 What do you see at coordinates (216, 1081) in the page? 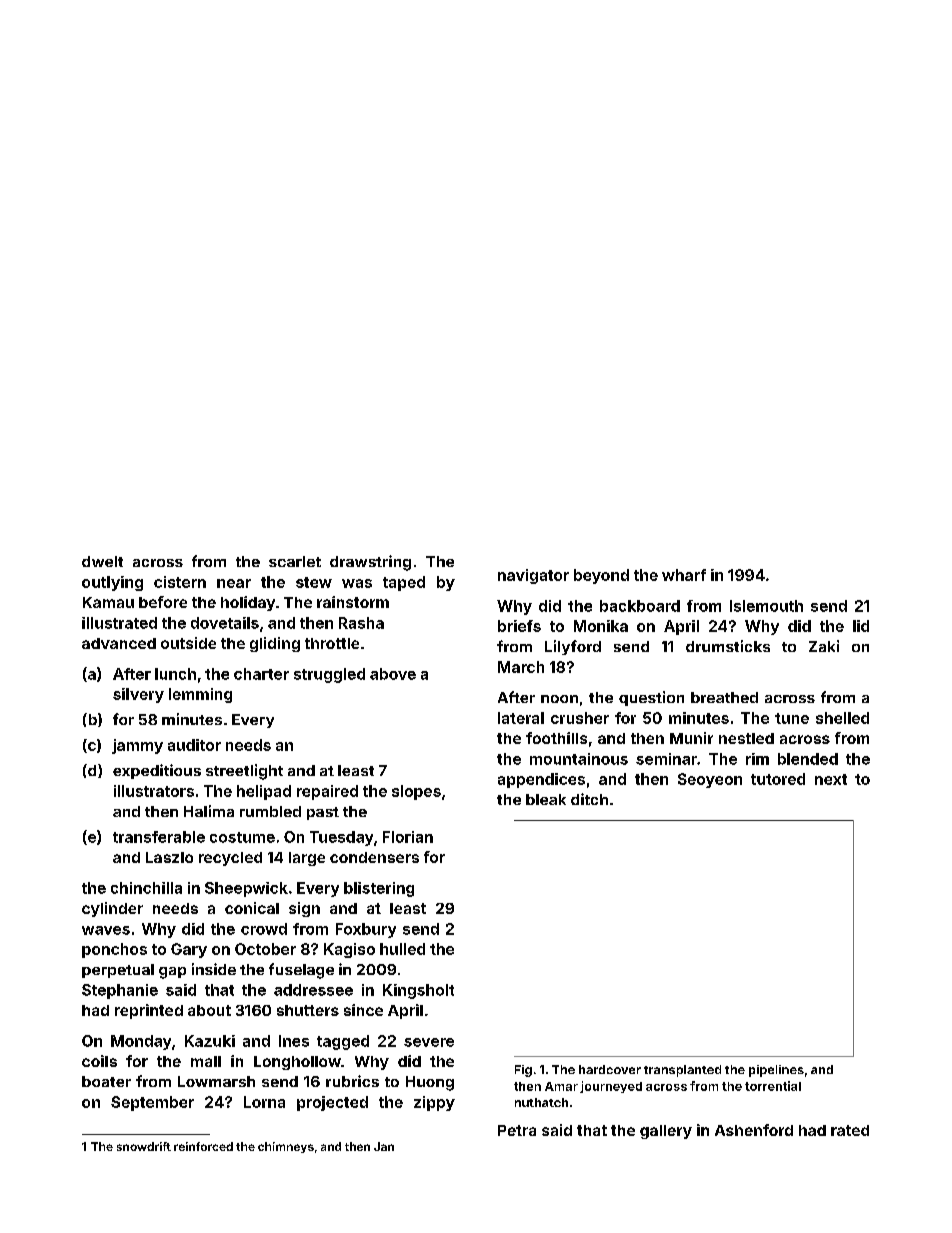
I see `Lowmarsh` at bounding box center [216, 1081].
